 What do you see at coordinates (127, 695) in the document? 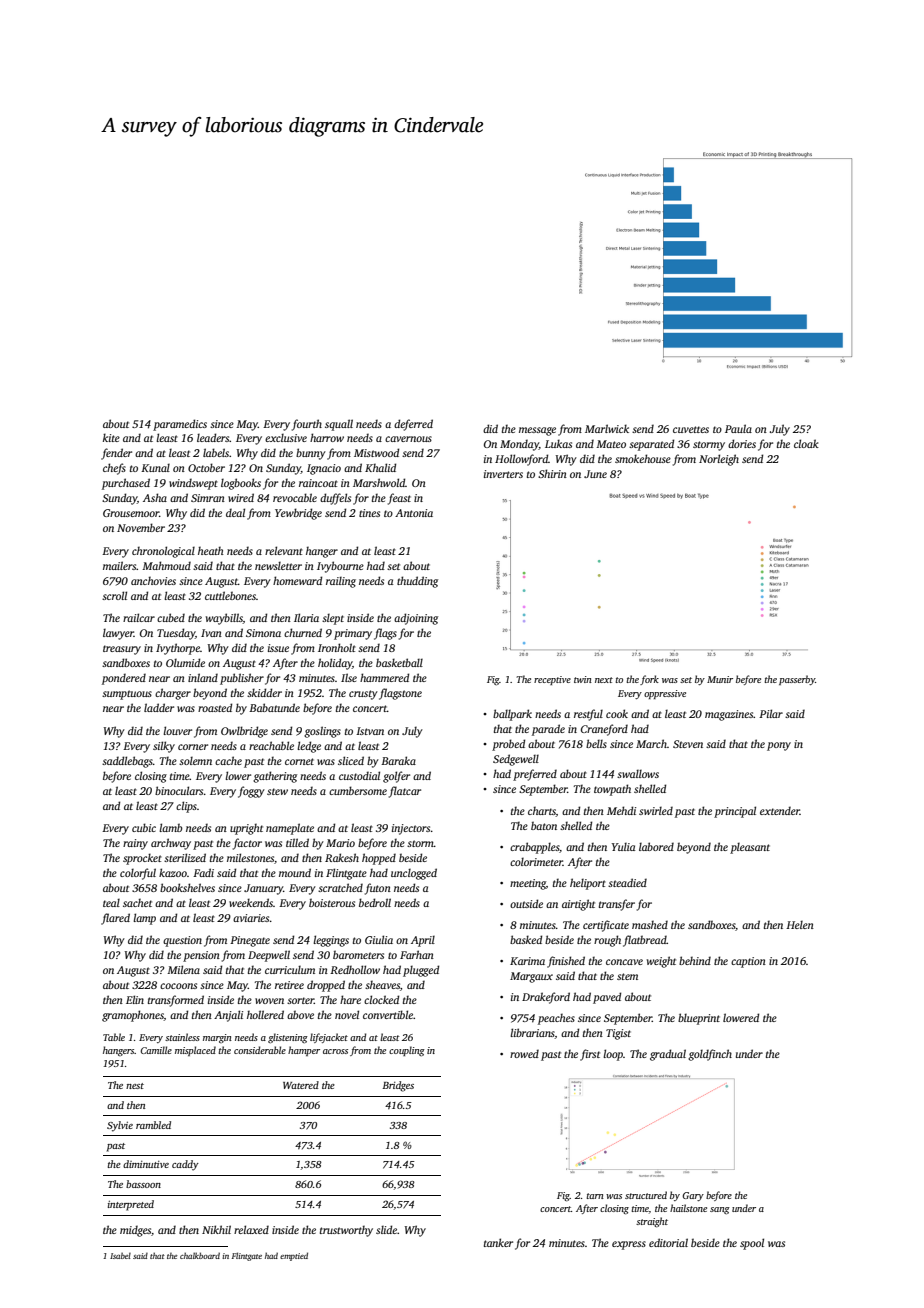
I see `sumptuous` at bounding box center [127, 695].
